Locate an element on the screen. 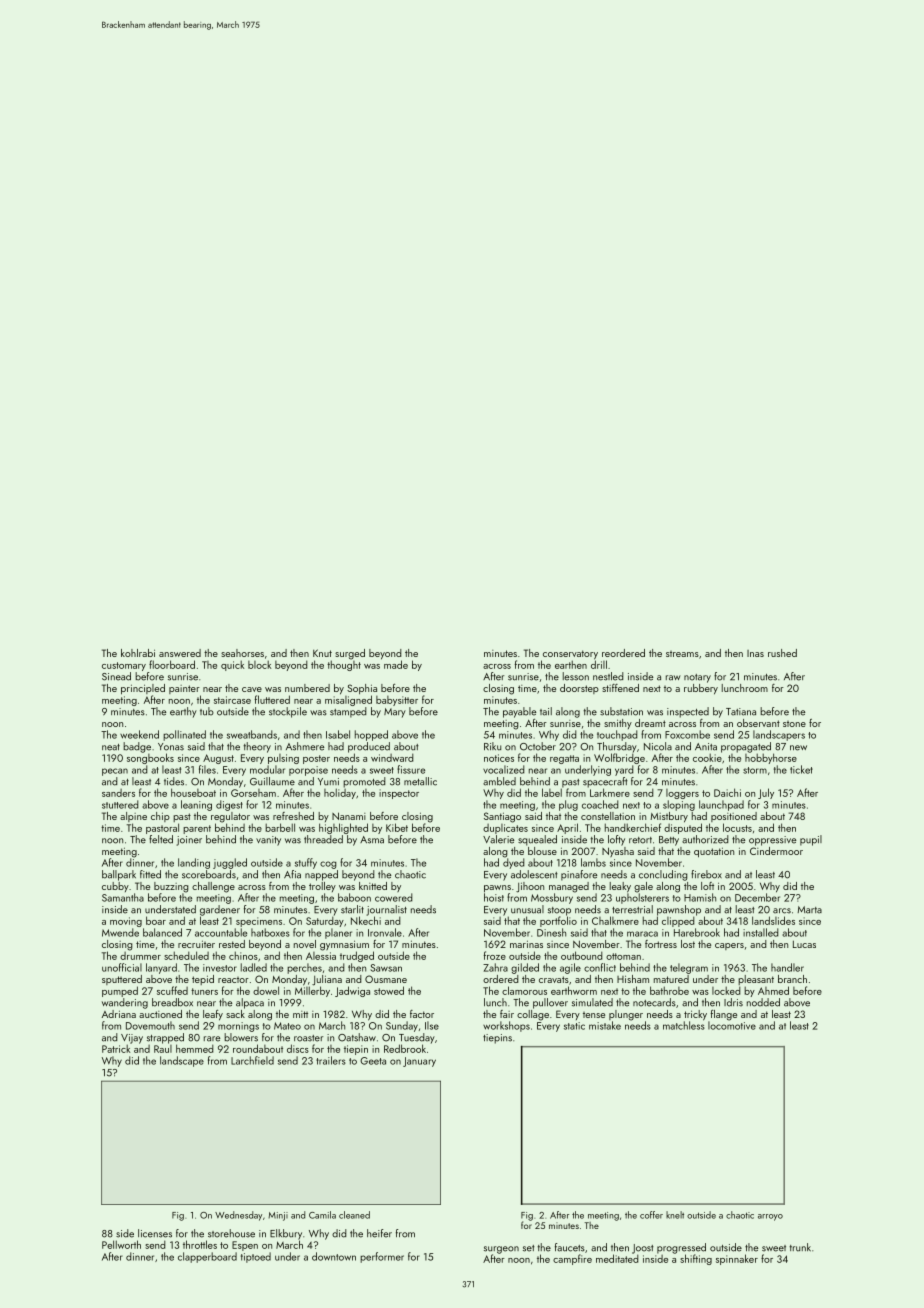 The image size is (924, 1308). surgeon is located at coordinates (501, 1250).
